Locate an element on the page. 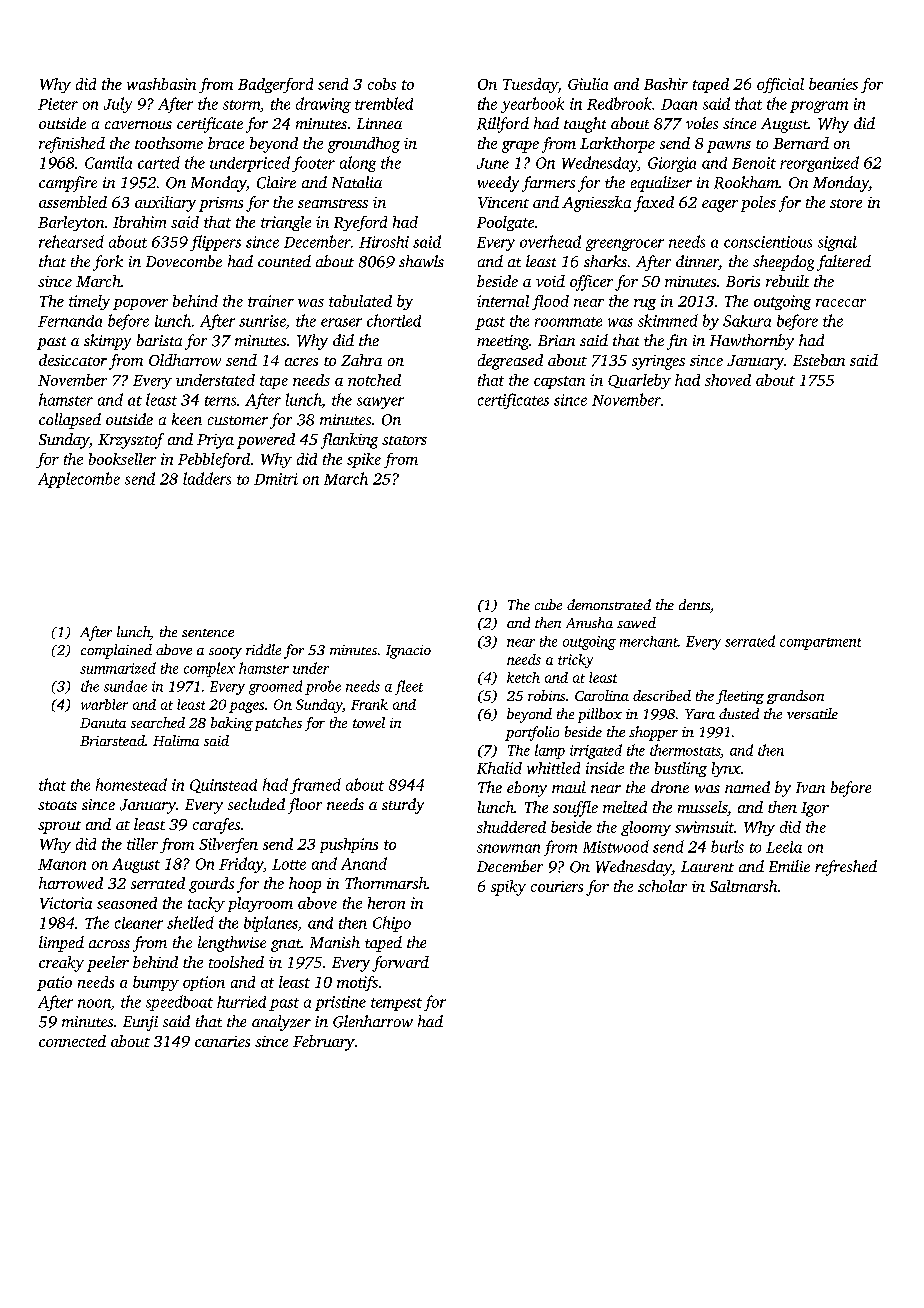 Image resolution: width=924 pixels, height=1308 pixels. complained is located at coordinates (116, 651).
